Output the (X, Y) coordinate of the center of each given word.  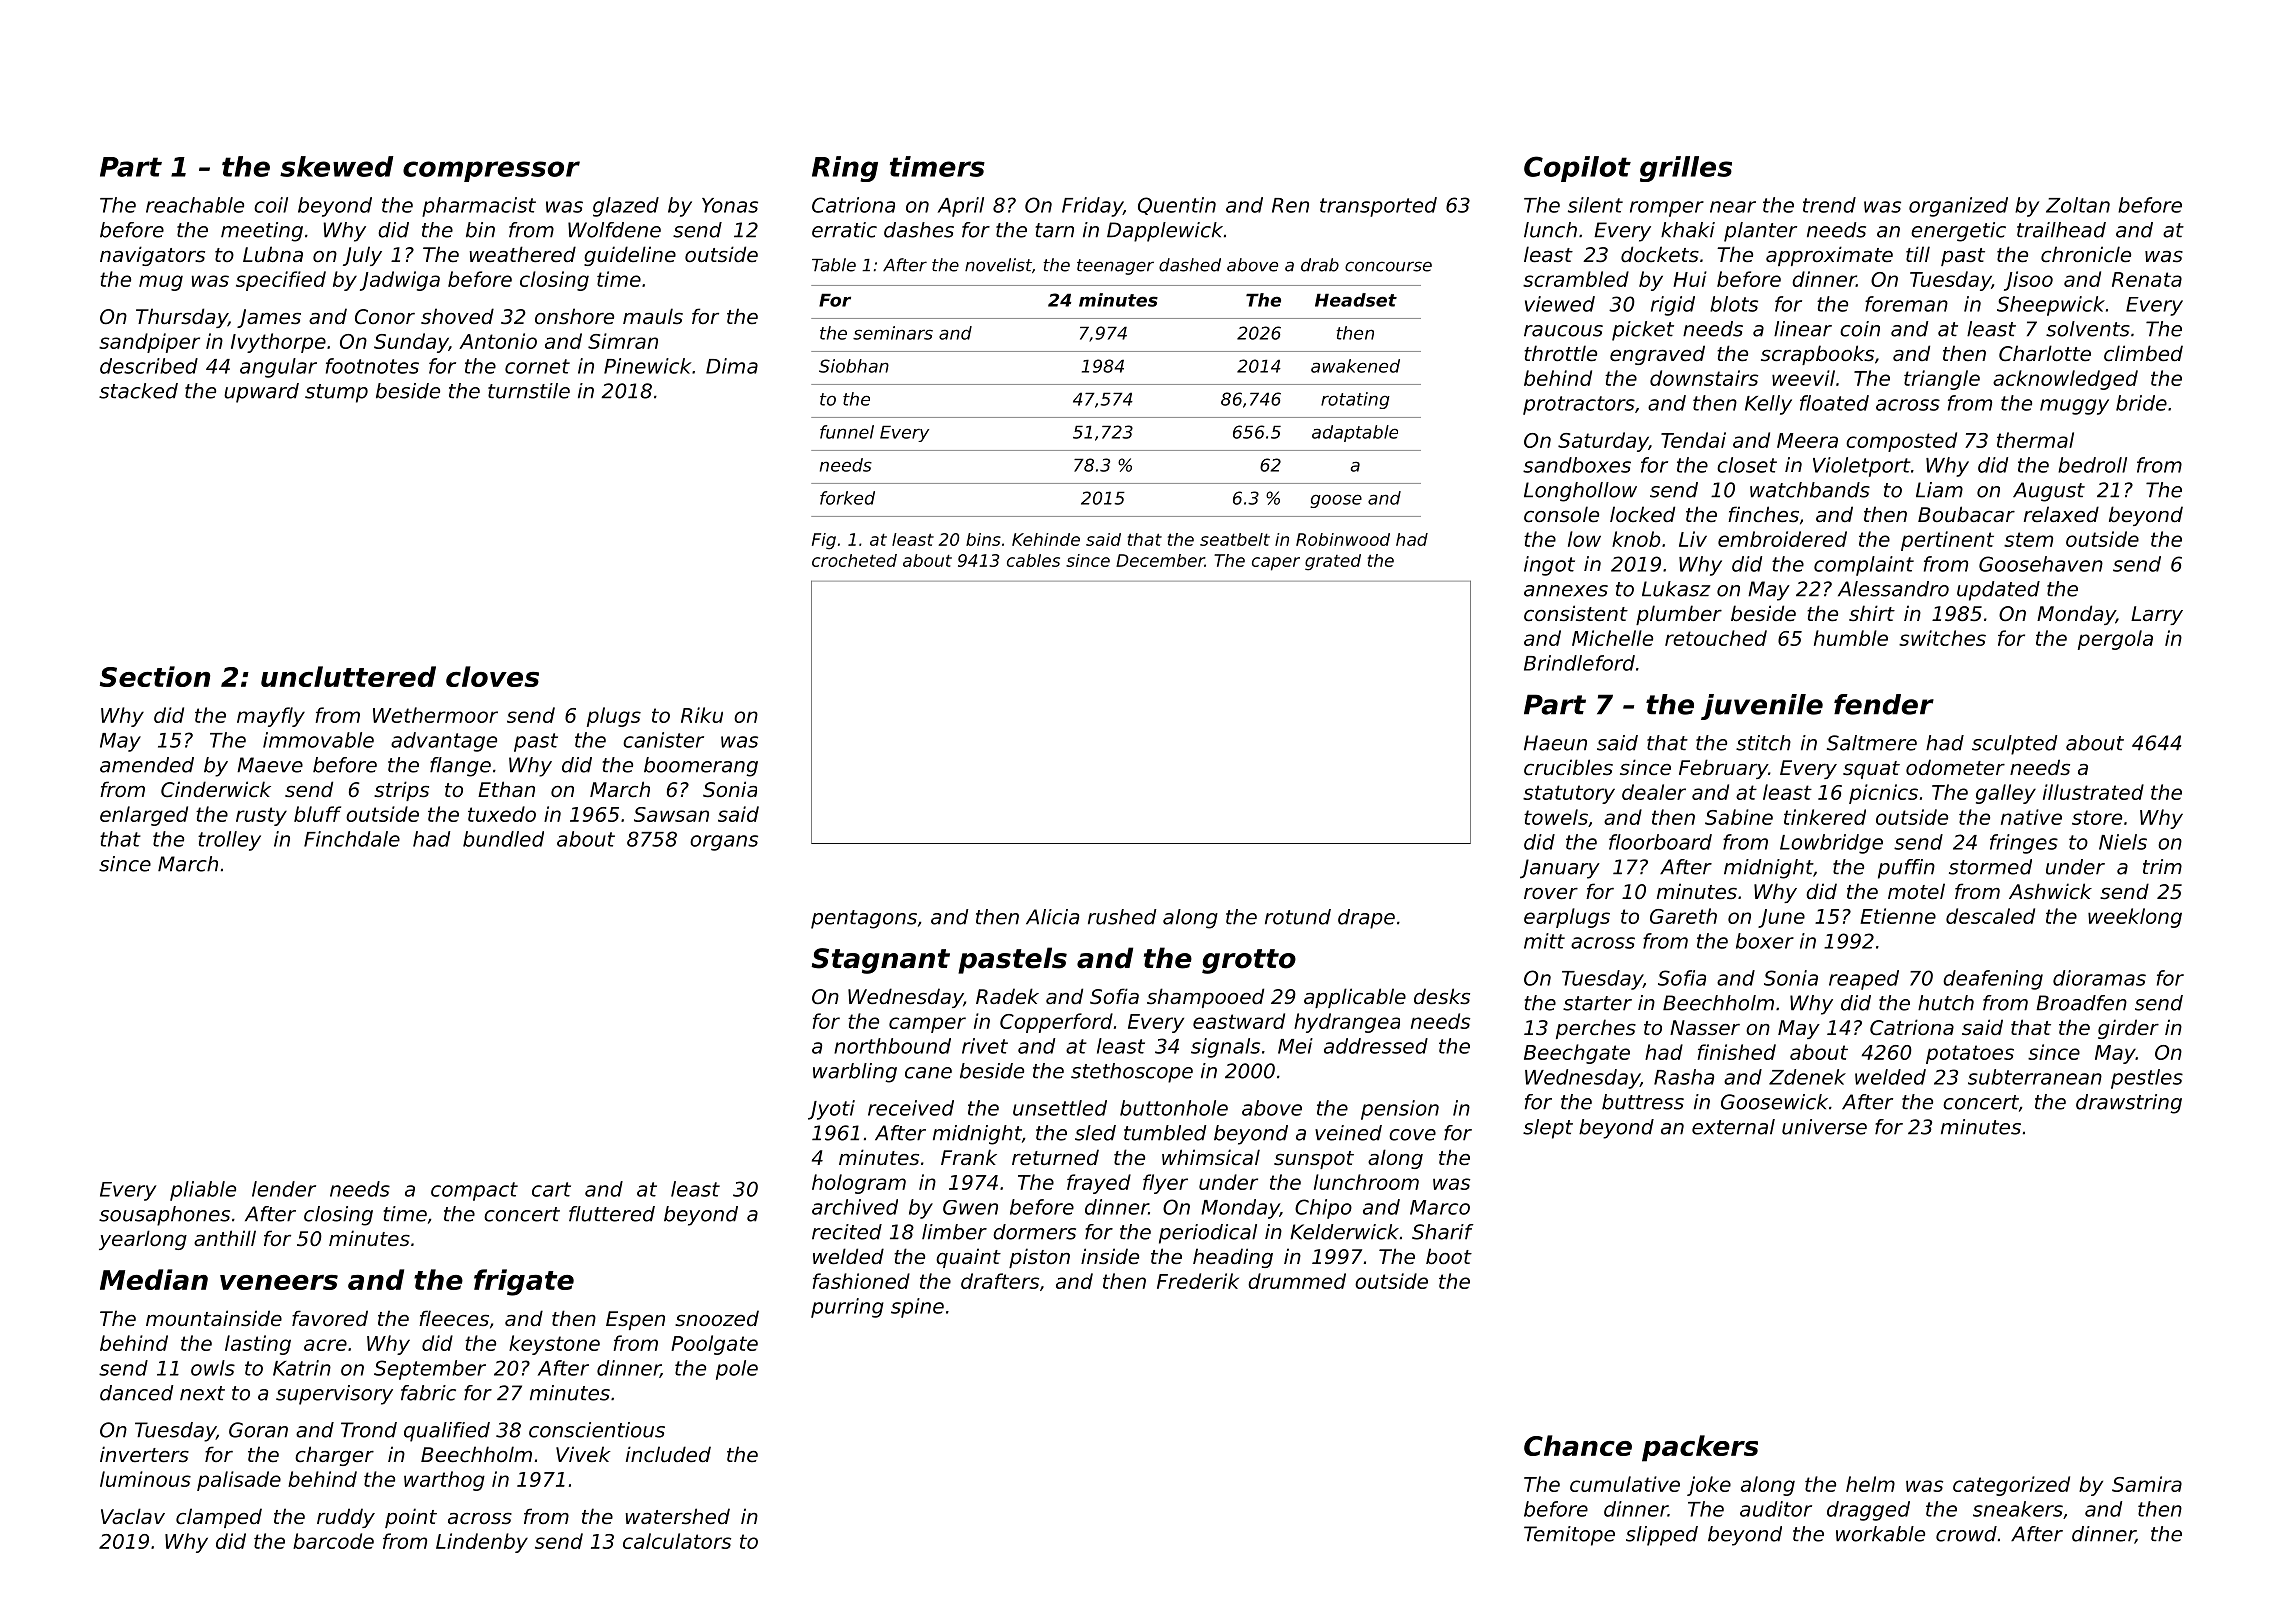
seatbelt (1235, 539)
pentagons (864, 919)
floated (1834, 403)
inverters (144, 1454)
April (961, 207)
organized (1958, 207)
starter (1597, 1003)
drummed (1297, 1281)
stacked (138, 391)
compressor (491, 171)
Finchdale (352, 839)
